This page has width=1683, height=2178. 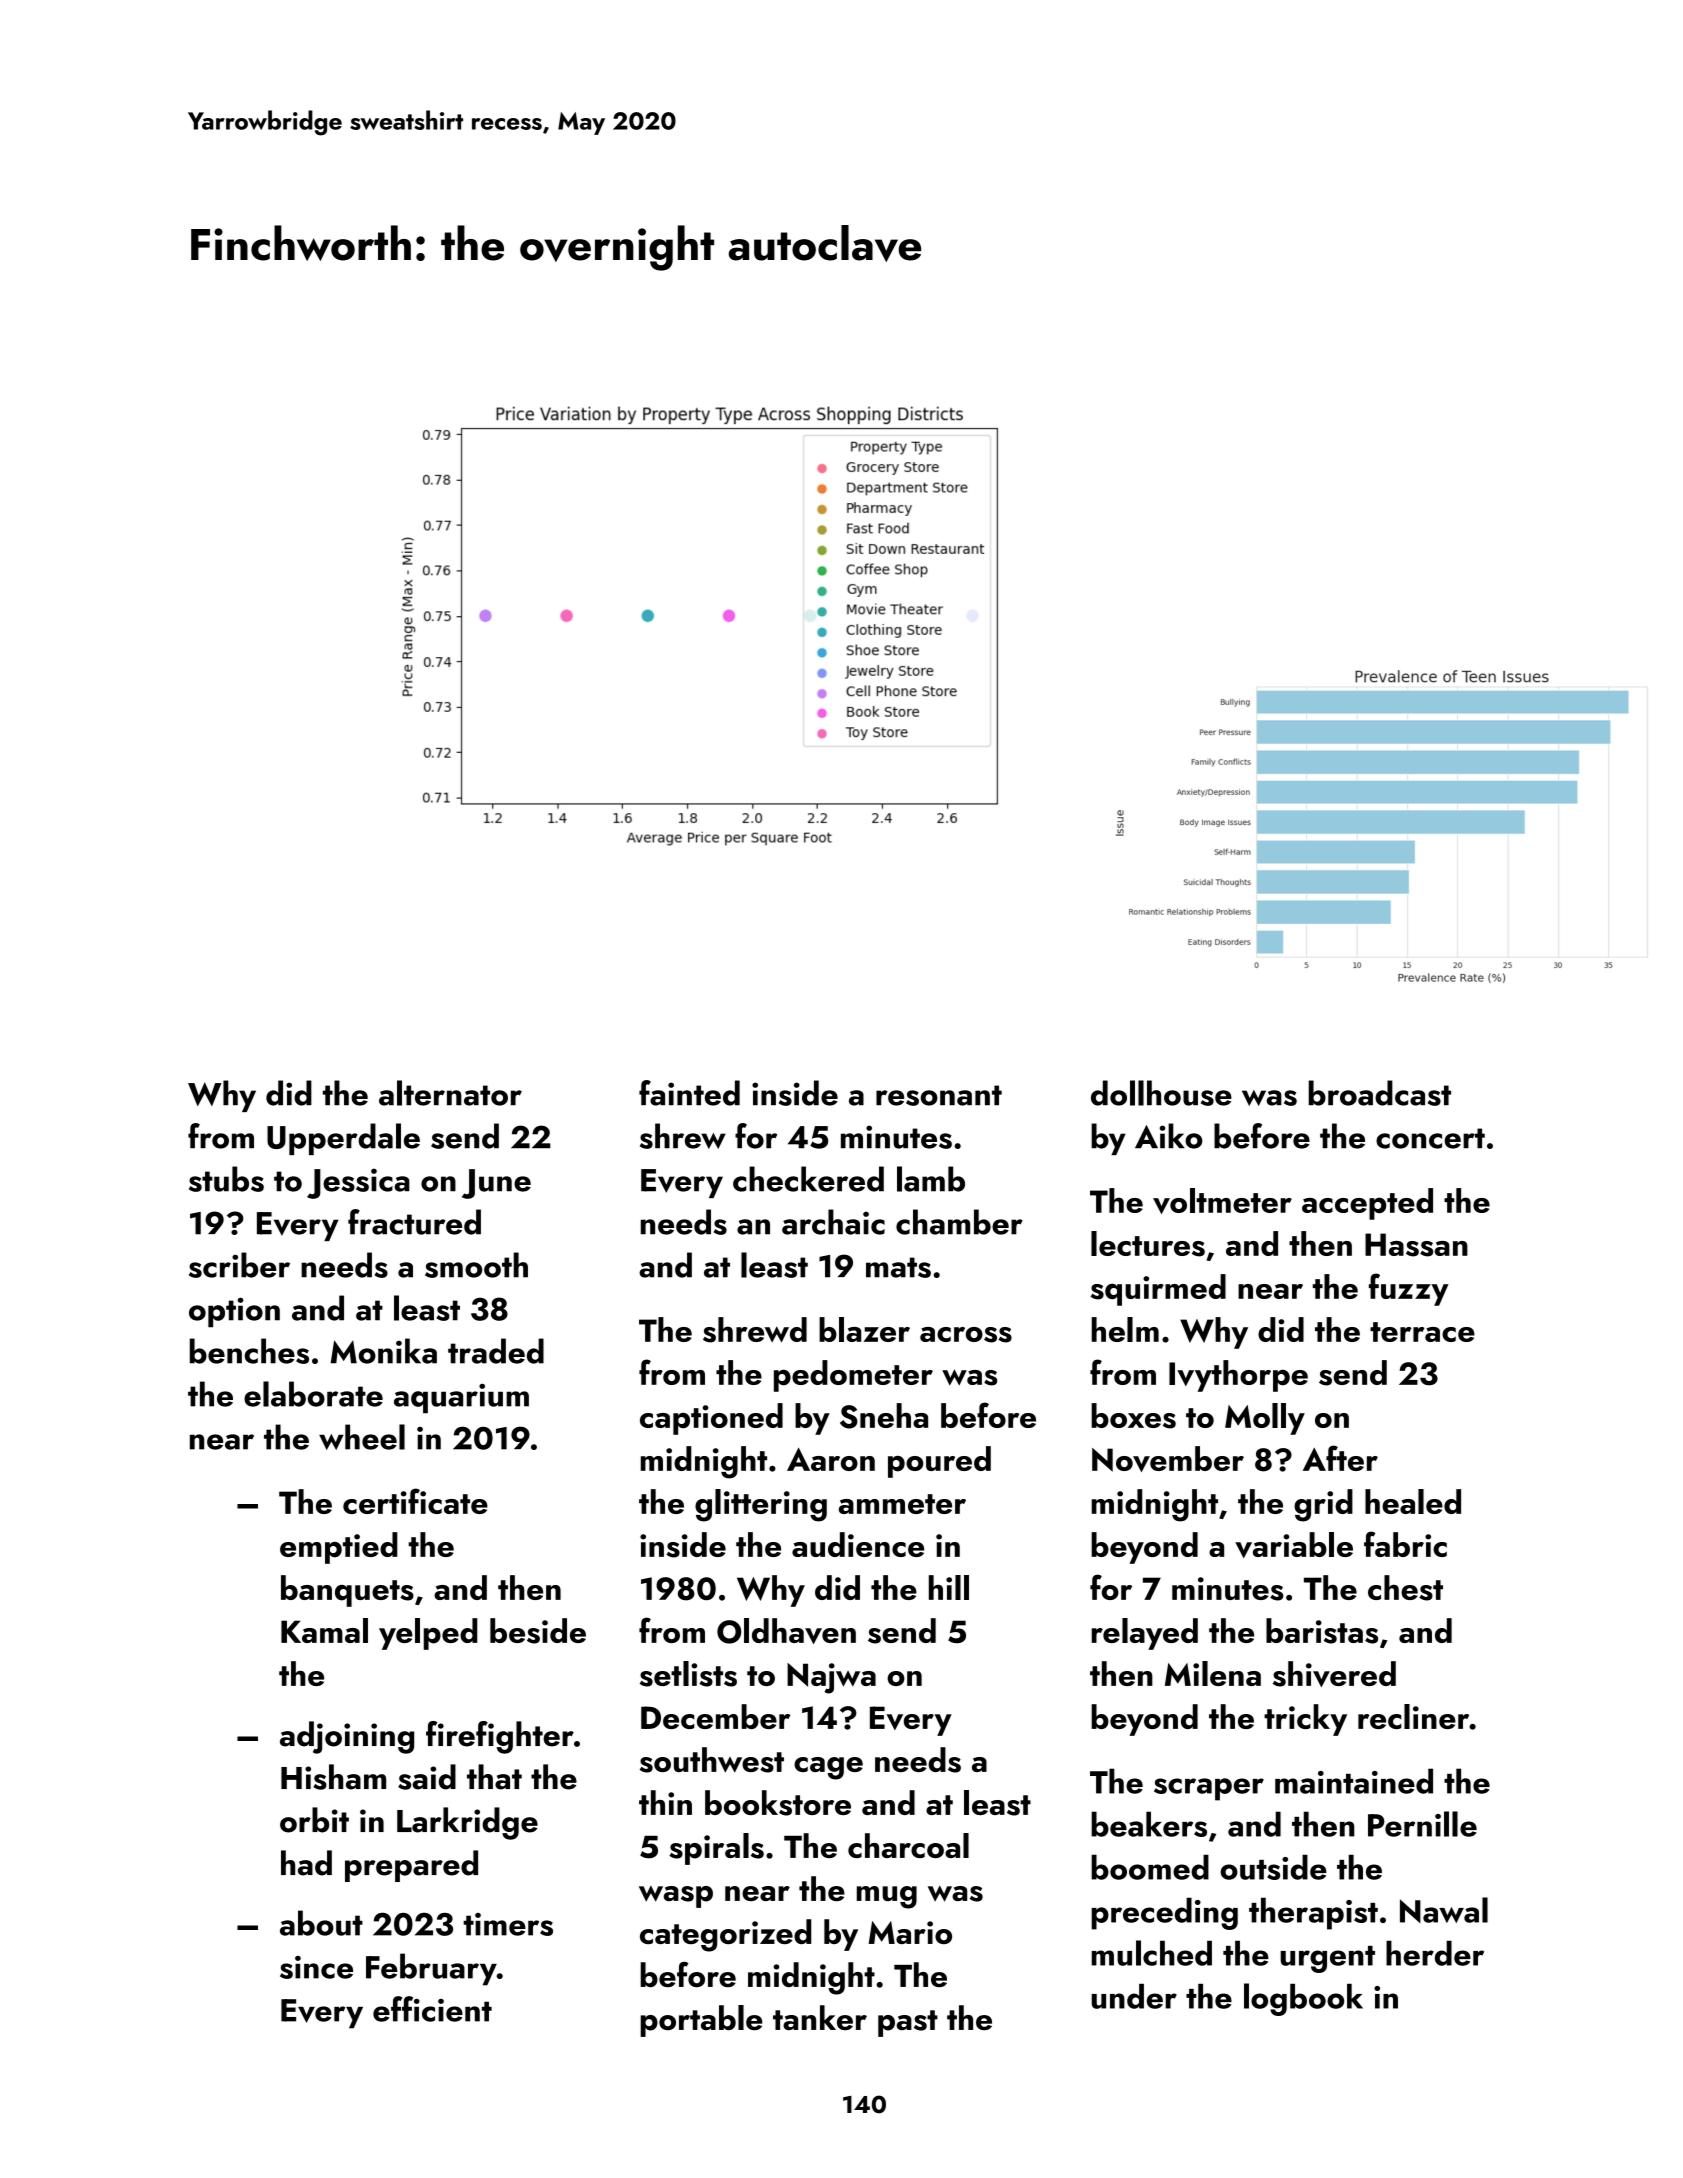 I want to click on ammeter, so click(x=902, y=1504).
